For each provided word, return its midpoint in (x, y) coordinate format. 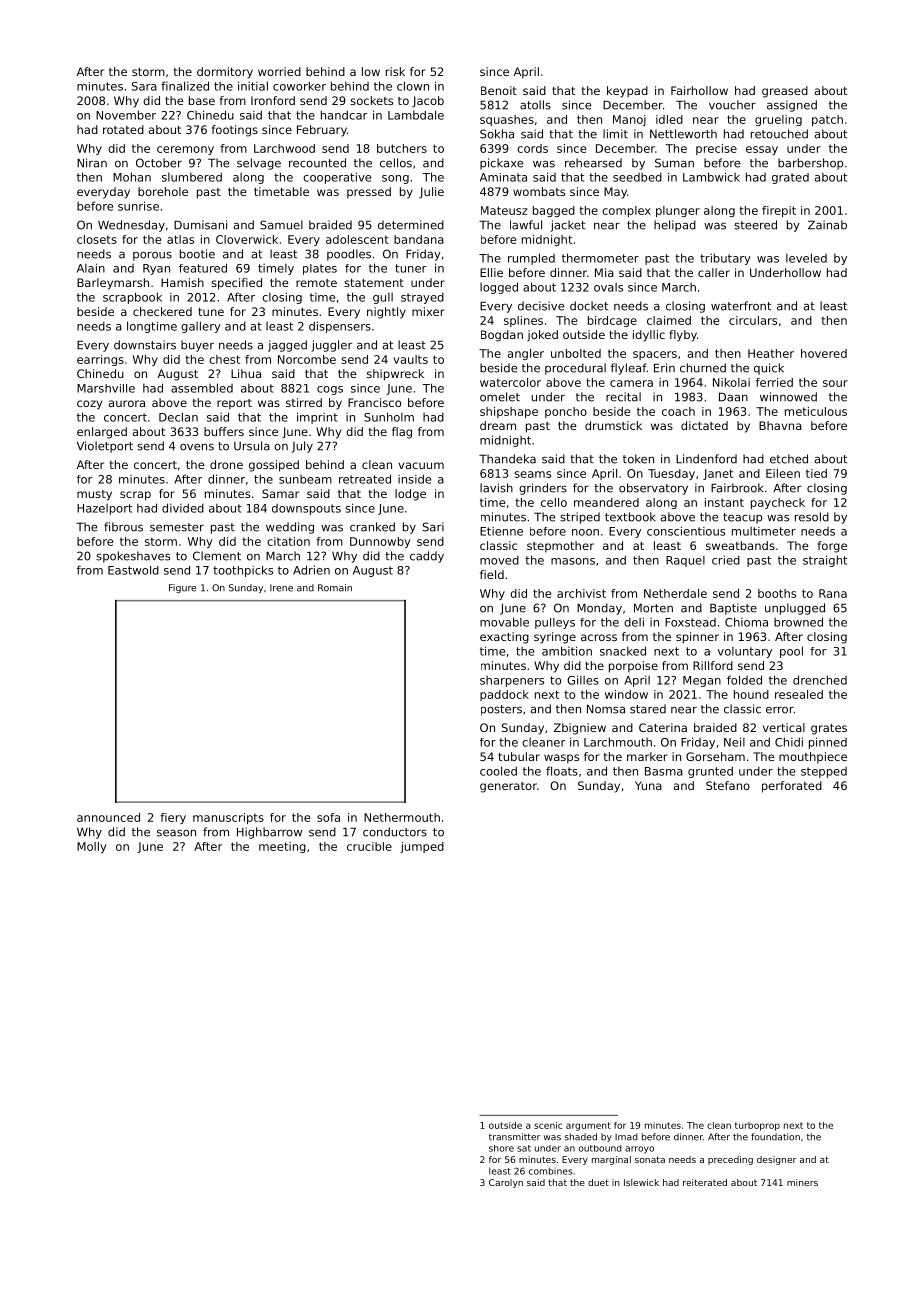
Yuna (648, 785)
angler (526, 354)
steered (755, 225)
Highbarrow (269, 833)
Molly (92, 847)
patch (827, 120)
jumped (422, 847)
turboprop (757, 1126)
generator (508, 787)
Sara (144, 86)
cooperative (337, 178)
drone (226, 464)
